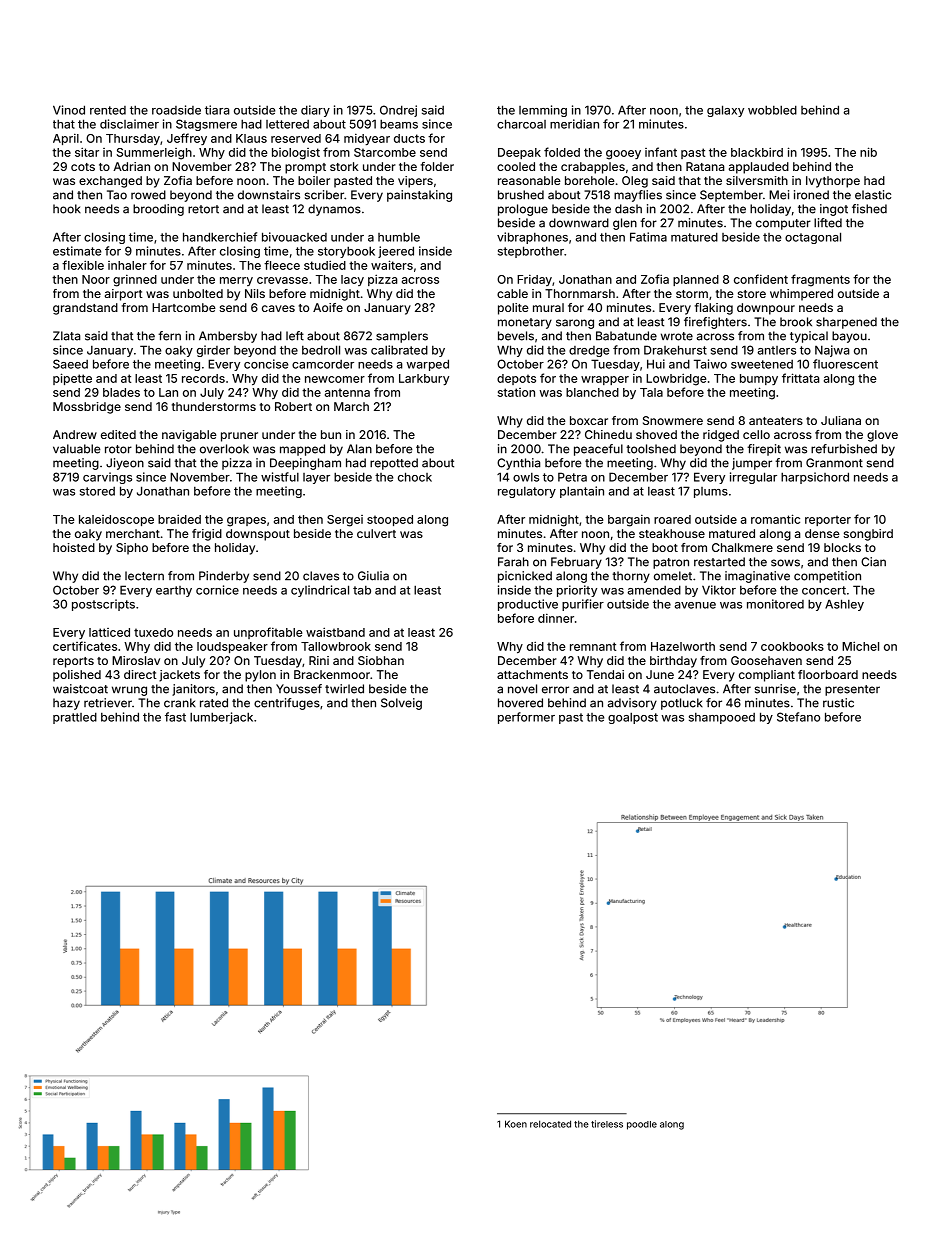 The height and width of the document is (1233, 952). What do you see at coordinates (550, 1124) in the document?
I see `relocated` at bounding box center [550, 1124].
